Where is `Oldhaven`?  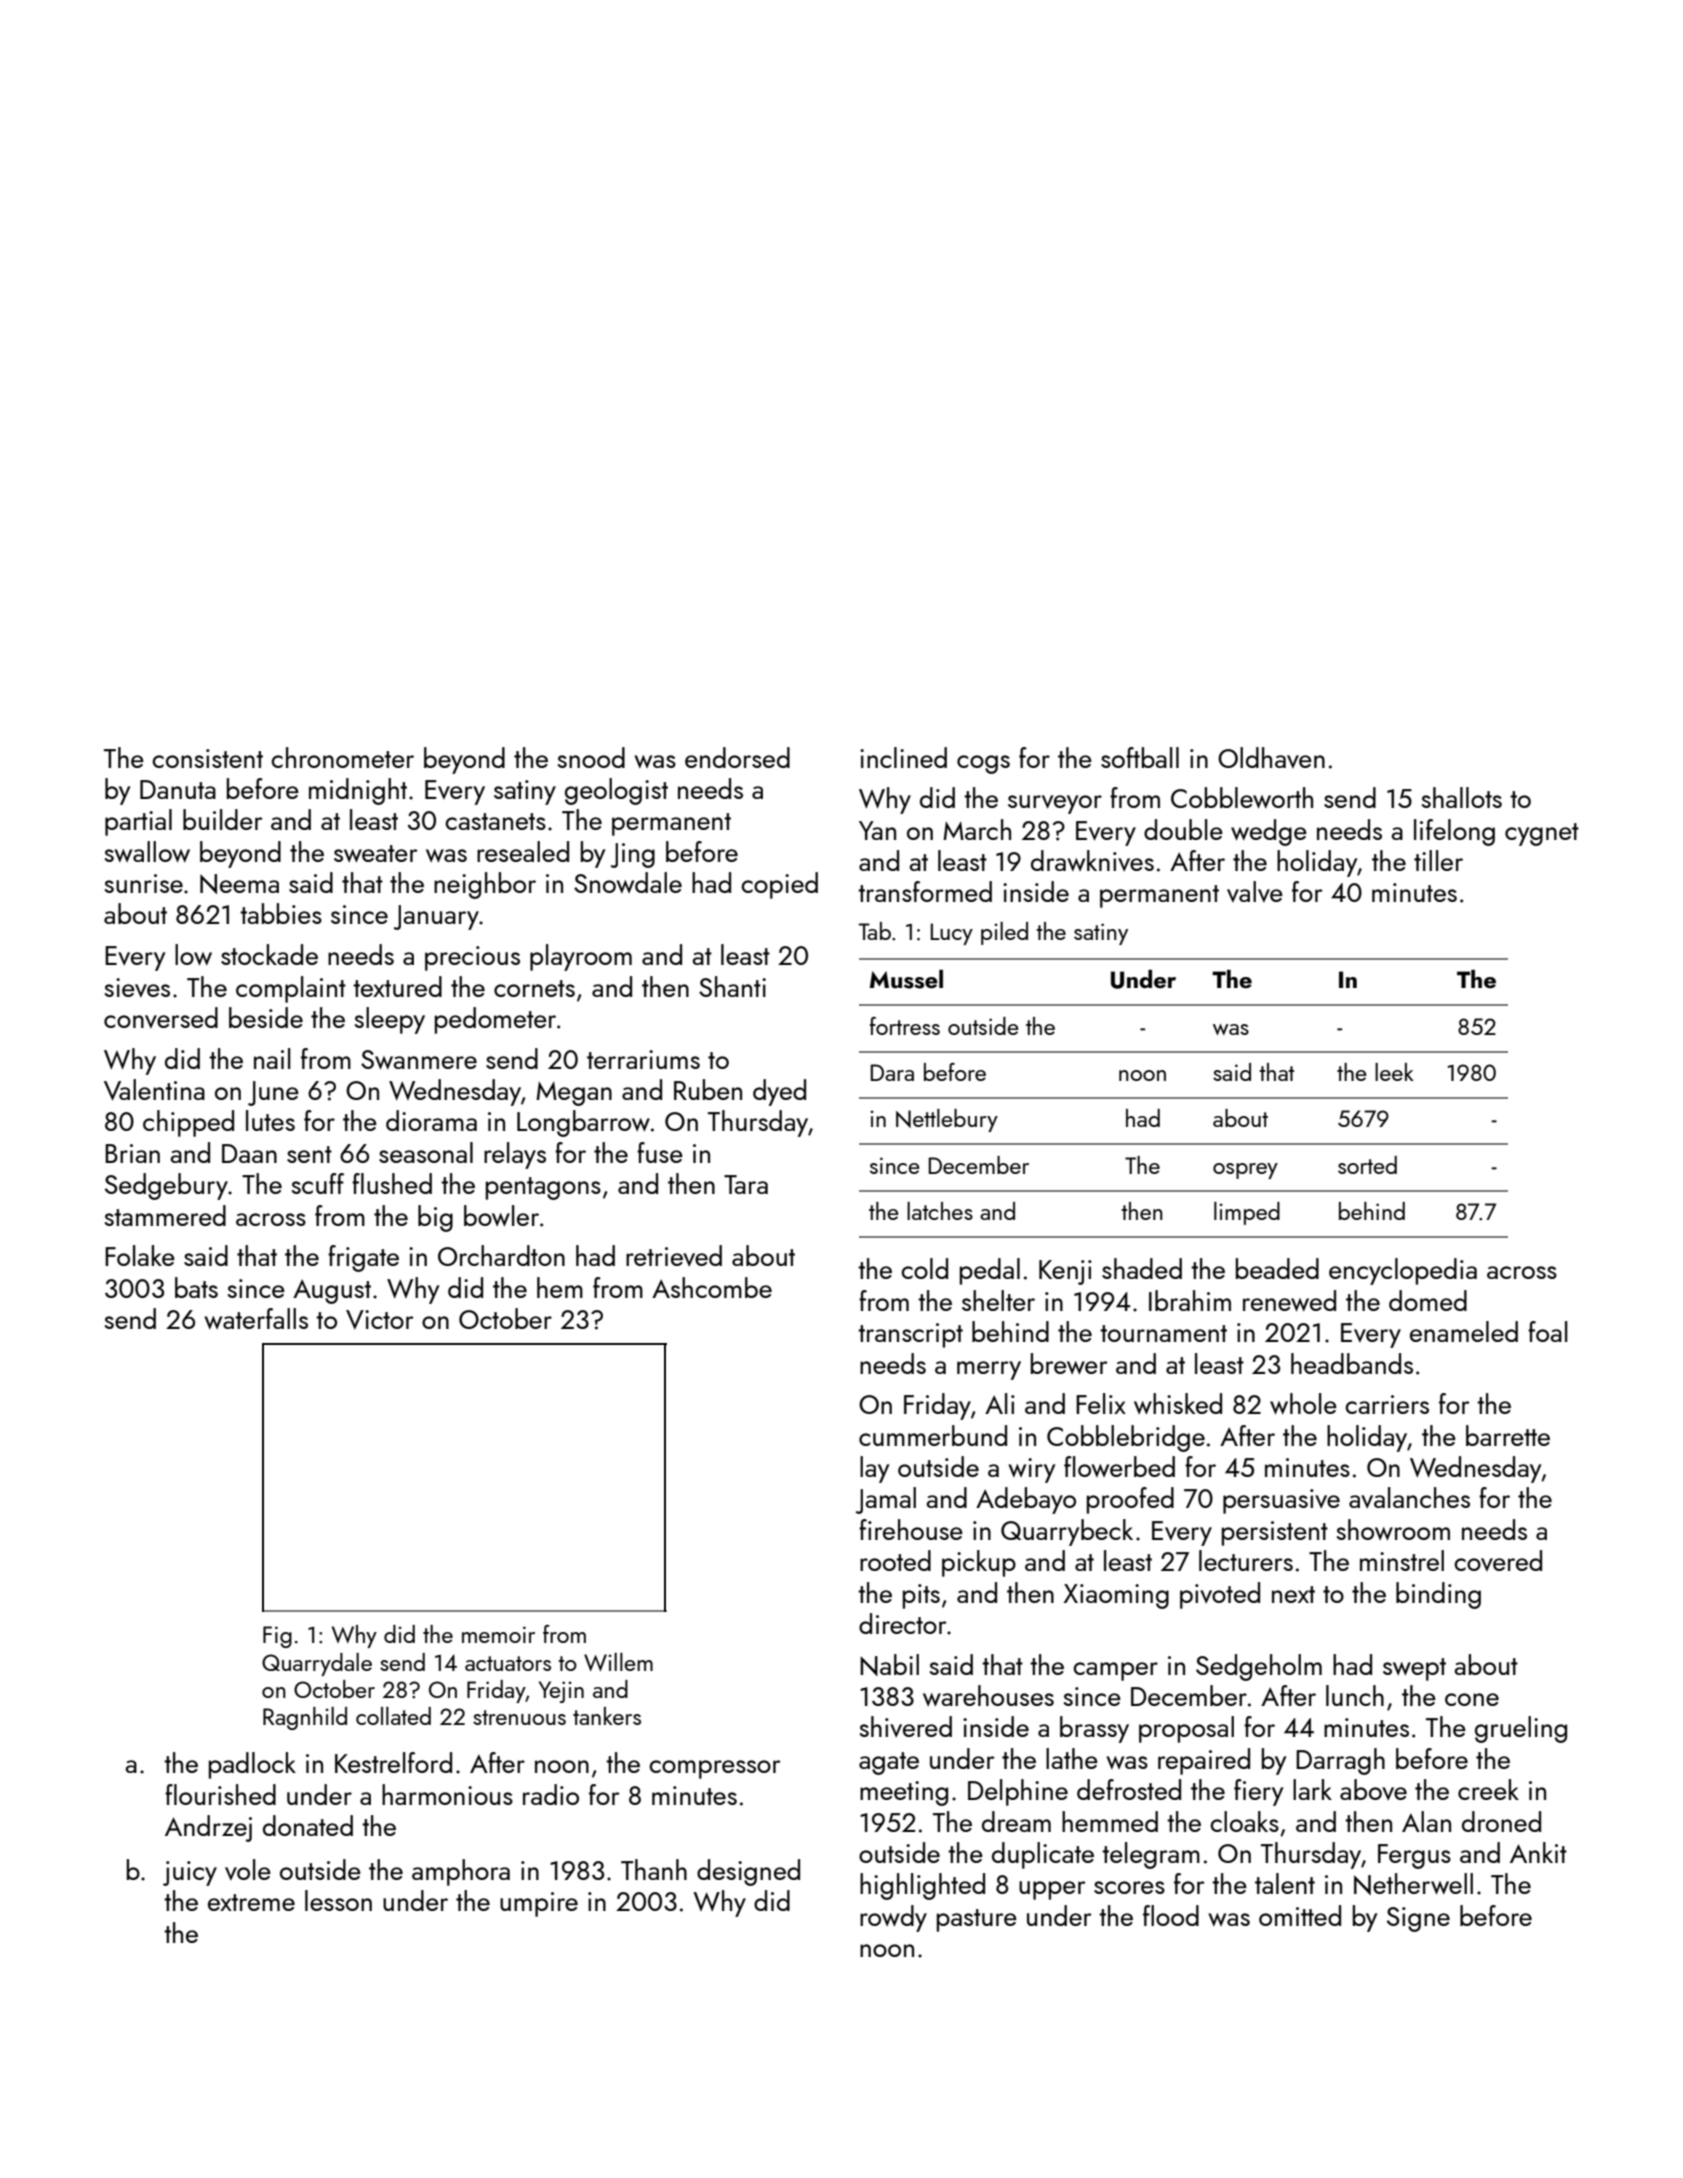
Oldhaven is located at coordinates (1271, 757).
